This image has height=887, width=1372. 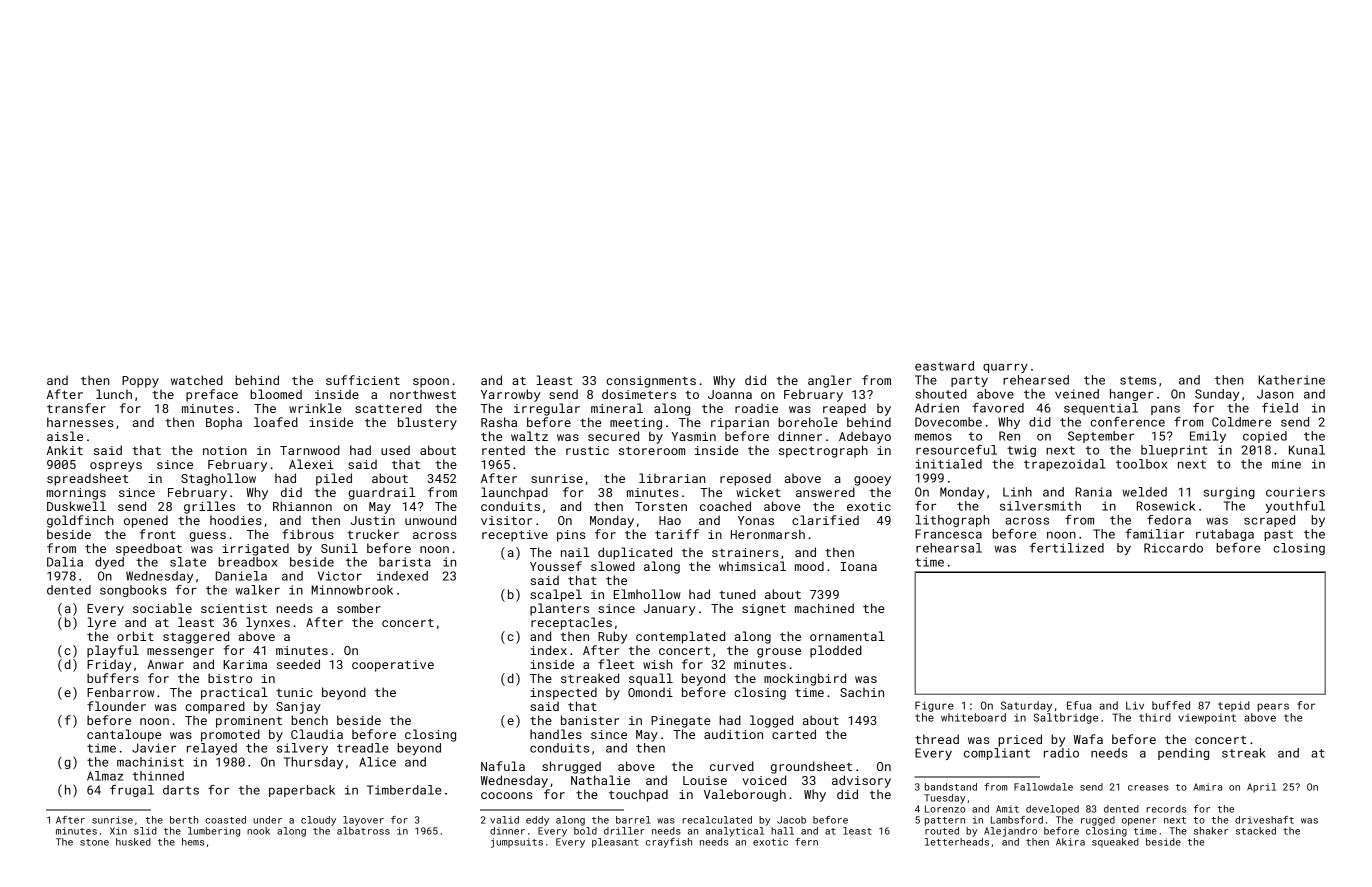 What do you see at coordinates (563, 693) in the image?
I see `inspected` at bounding box center [563, 693].
